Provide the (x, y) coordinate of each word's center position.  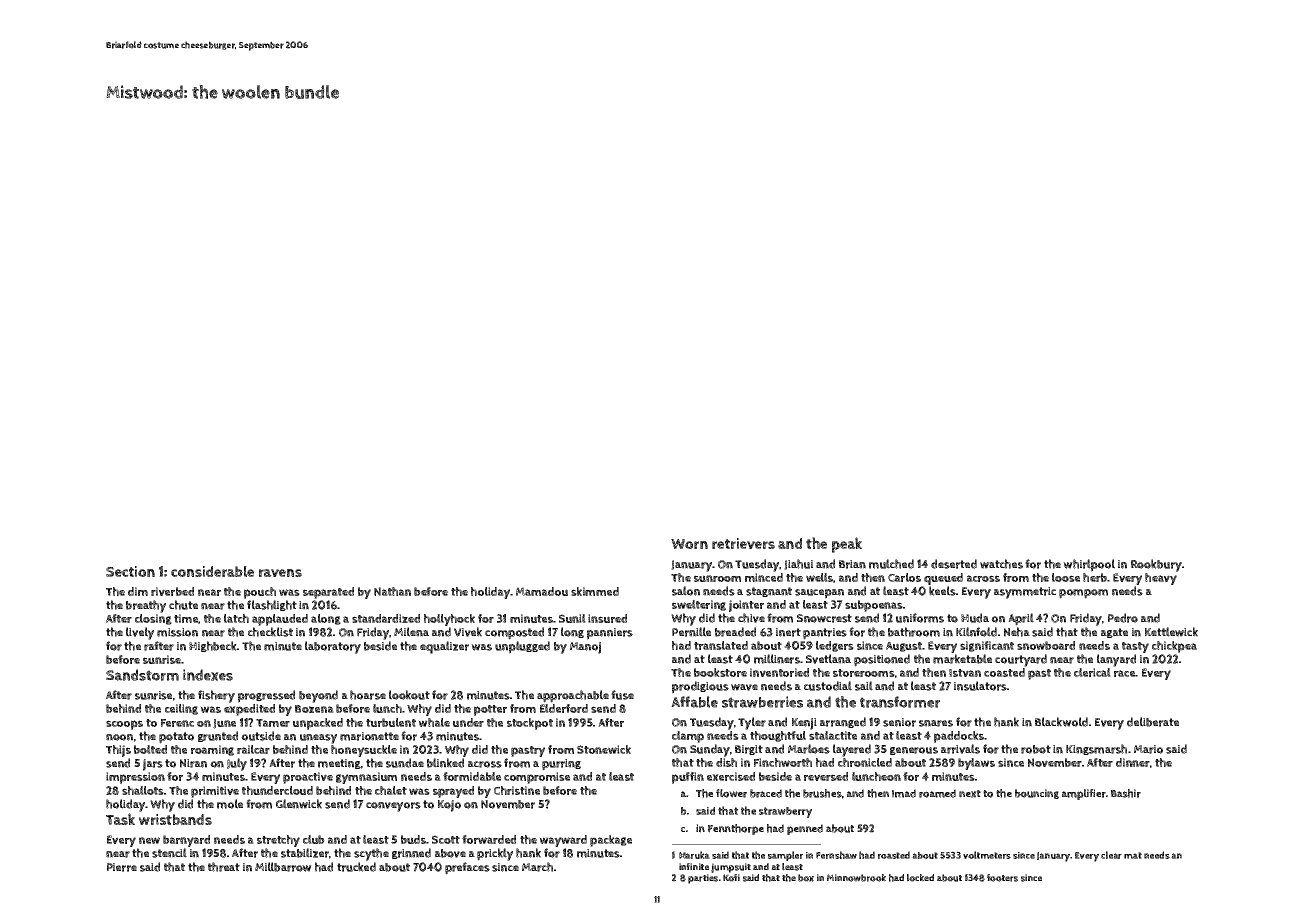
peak (847, 545)
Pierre (122, 867)
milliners (777, 659)
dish (726, 762)
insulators (980, 686)
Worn (689, 544)
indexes (208, 675)
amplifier (1084, 794)
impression (135, 778)
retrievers (743, 543)
